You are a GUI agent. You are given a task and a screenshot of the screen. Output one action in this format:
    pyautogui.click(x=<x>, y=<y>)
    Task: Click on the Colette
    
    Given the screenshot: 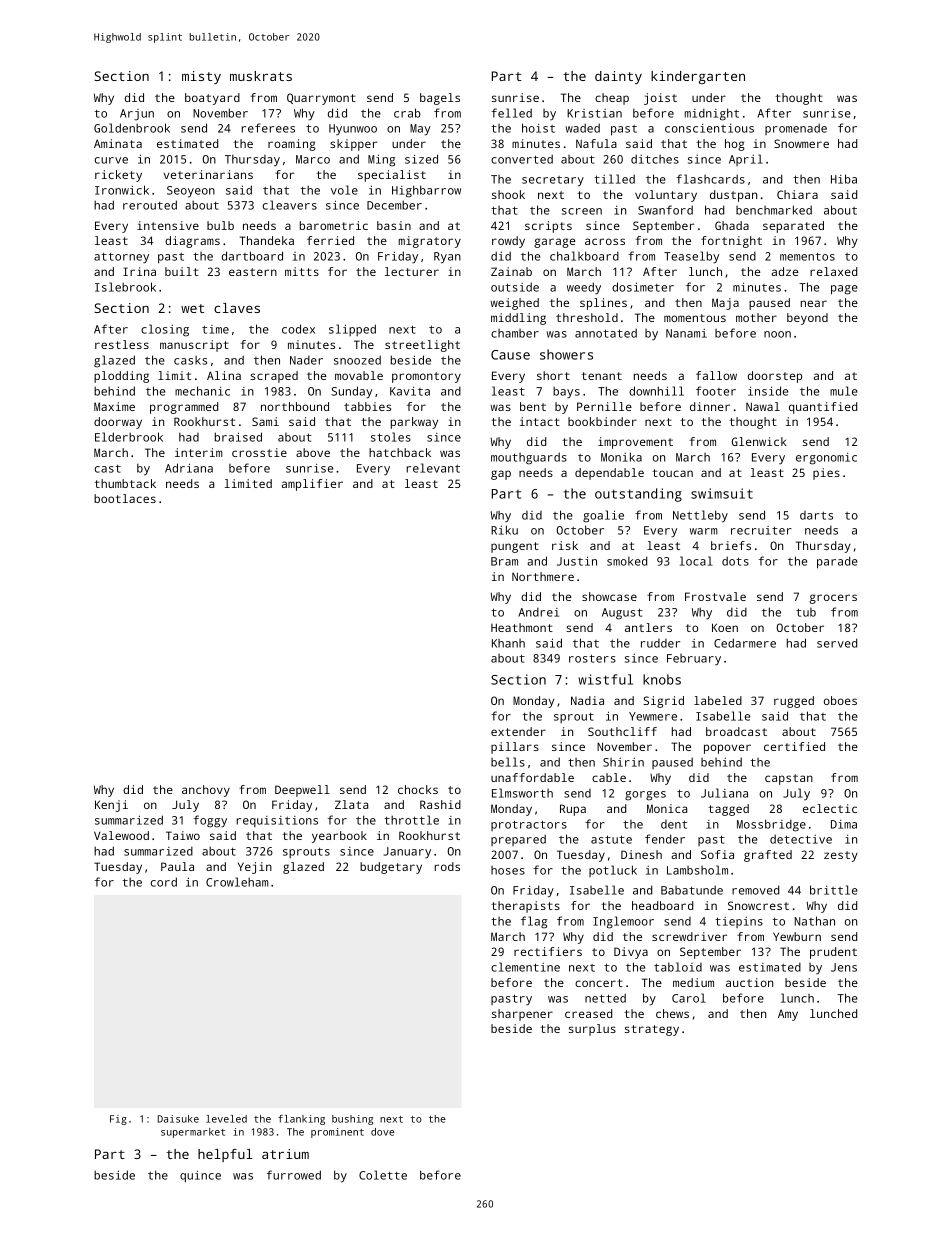 What is the action you would take?
    pyautogui.click(x=383, y=1175)
